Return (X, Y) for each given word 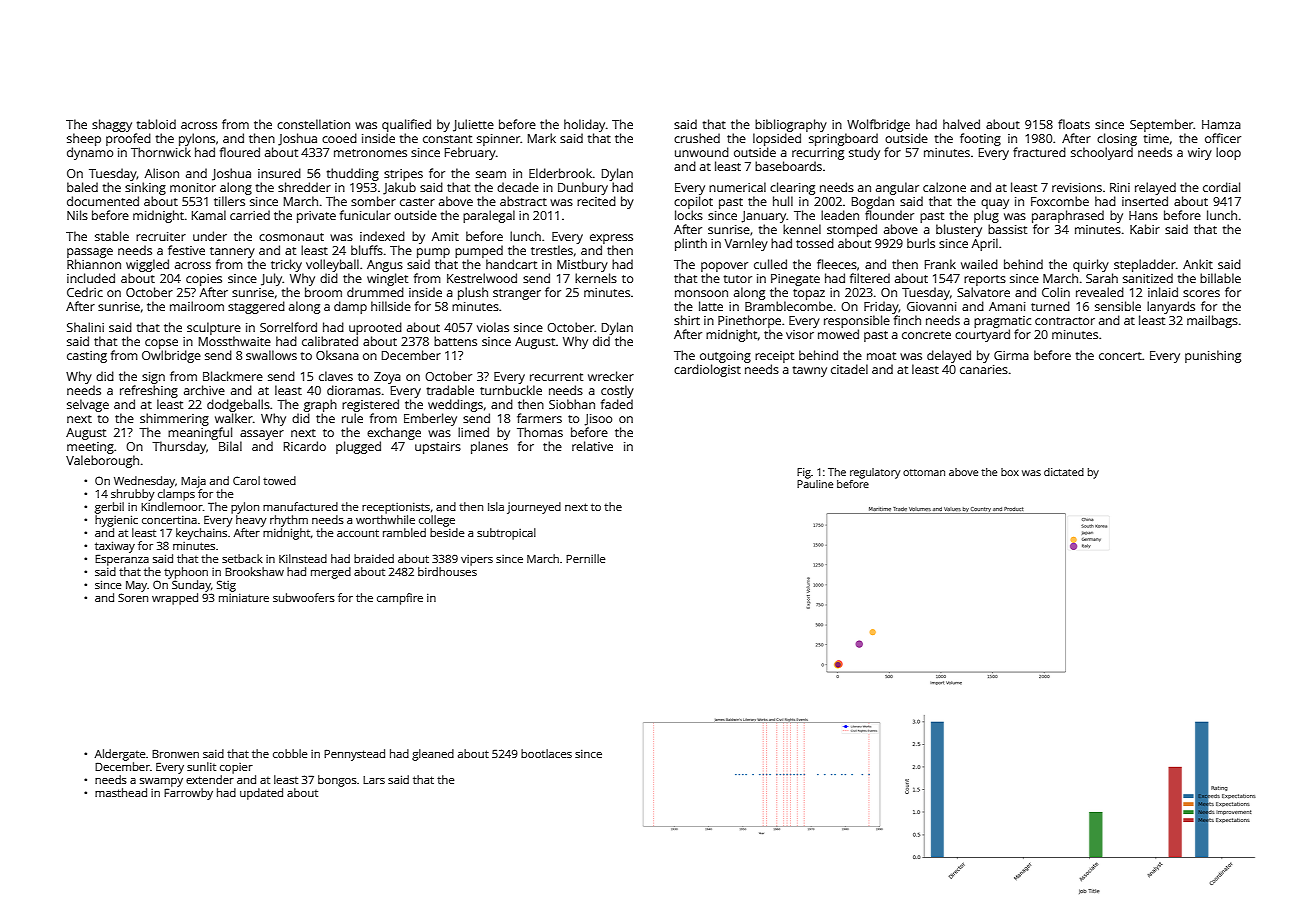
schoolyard (1102, 153)
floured (240, 152)
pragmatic (1002, 322)
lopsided (777, 139)
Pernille (585, 558)
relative (592, 446)
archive (204, 390)
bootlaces (546, 753)
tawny (810, 371)
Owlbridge (171, 356)
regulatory (875, 473)
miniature (244, 598)
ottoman (924, 472)
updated (261, 794)
